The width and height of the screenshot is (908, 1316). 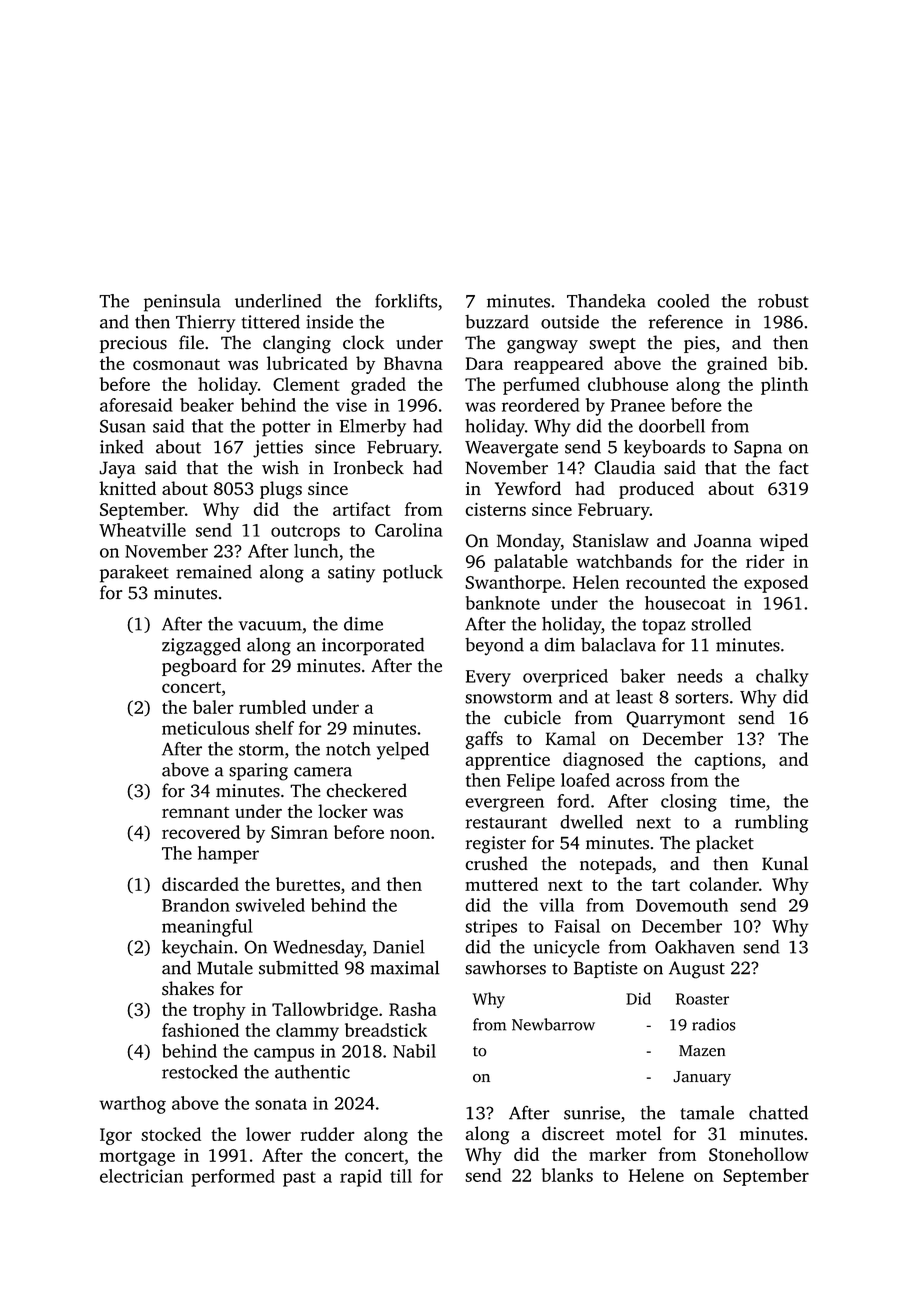 What do you see at coordinates (366, 790) in the screenshot?
I see `checkered` at bounding box center [366, 790].
